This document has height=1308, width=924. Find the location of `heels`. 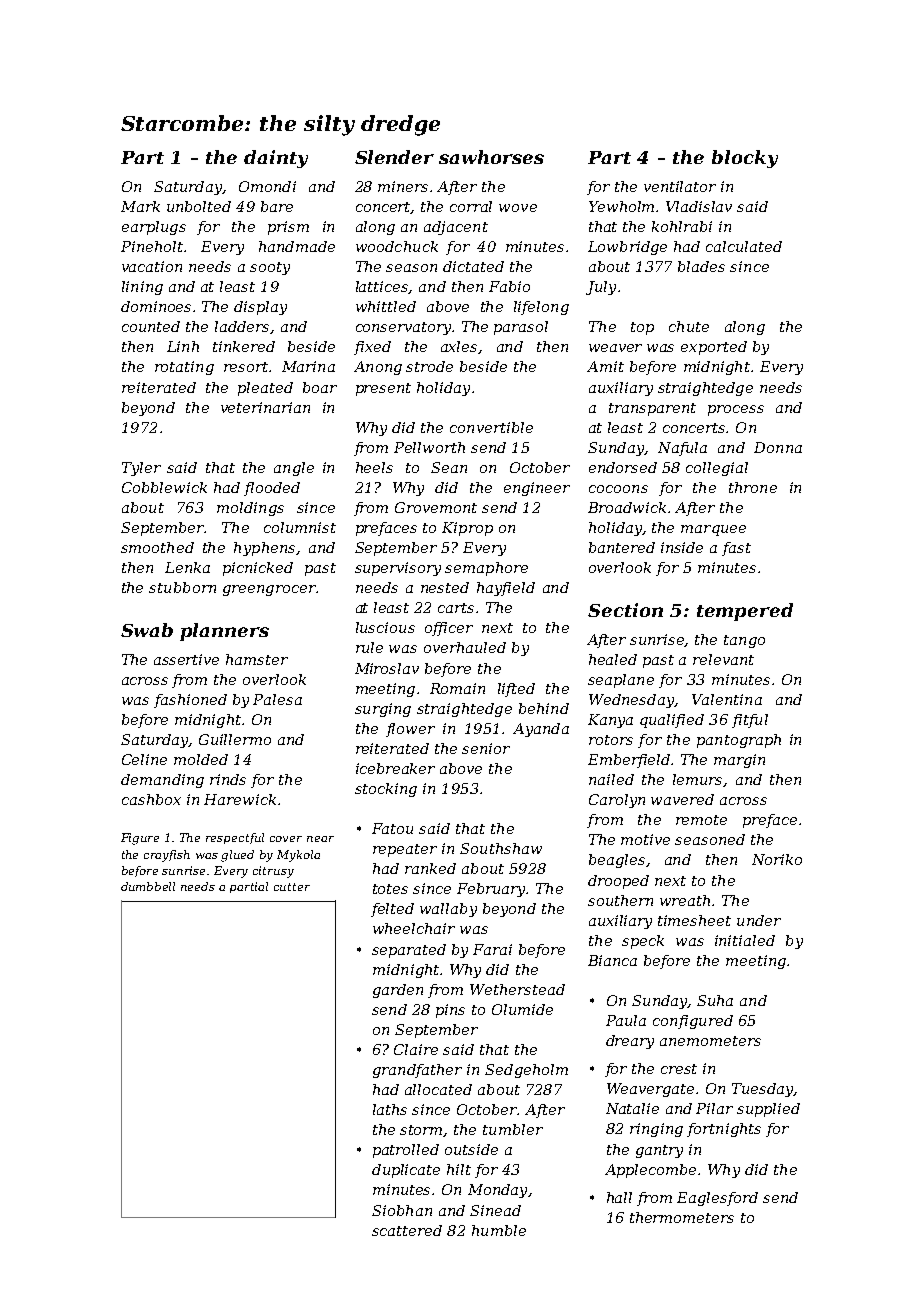

heels is located at coordinates (374, 467).
